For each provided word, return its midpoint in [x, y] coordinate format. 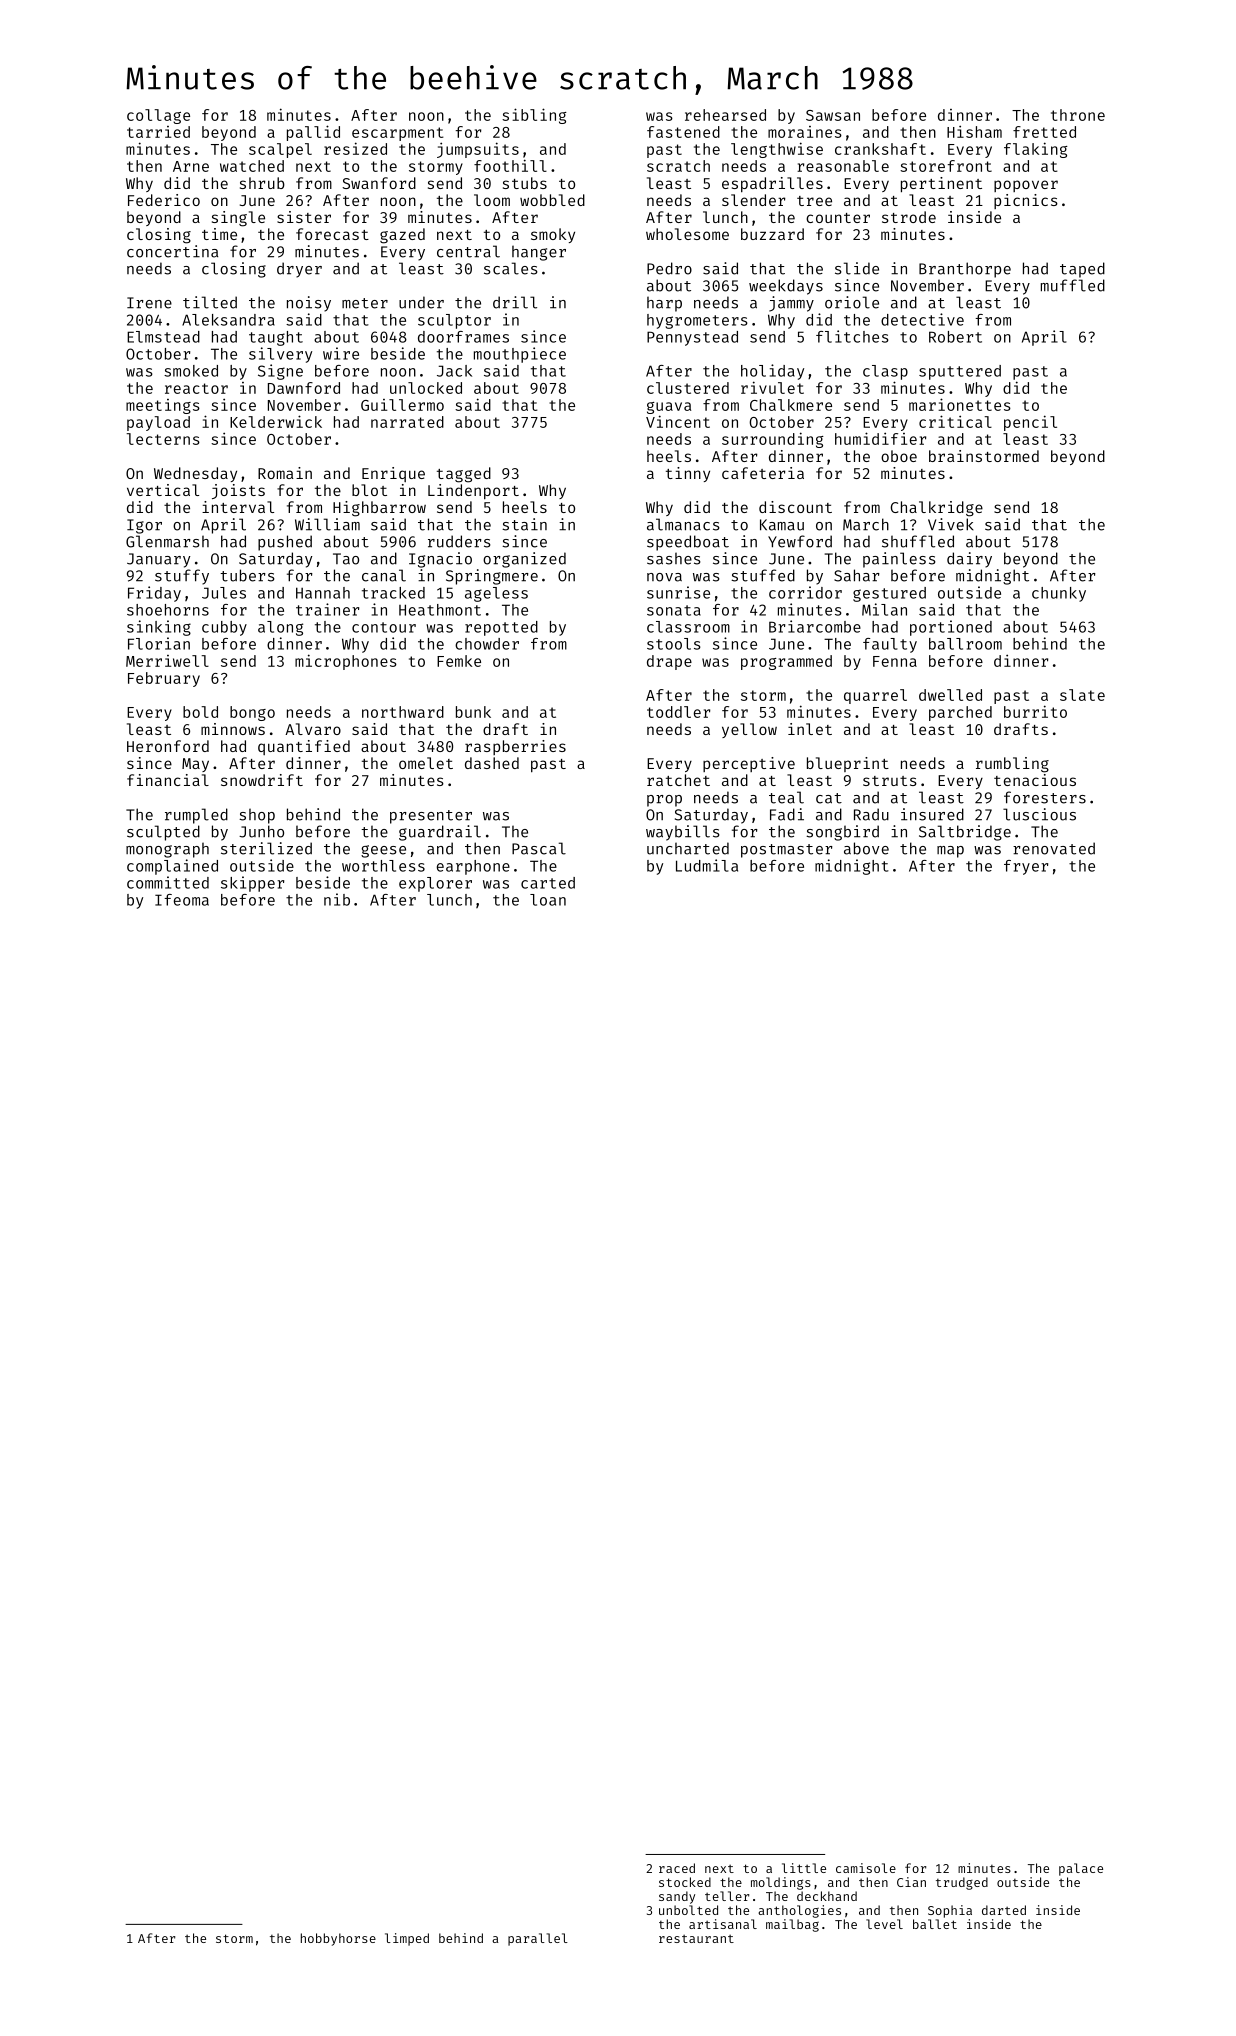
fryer [1026, 867]
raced [677, 1868]
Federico [164, 200]
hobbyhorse [338, 1939]
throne [1078, 115]
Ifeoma [182, 900]
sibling [534, 116]
